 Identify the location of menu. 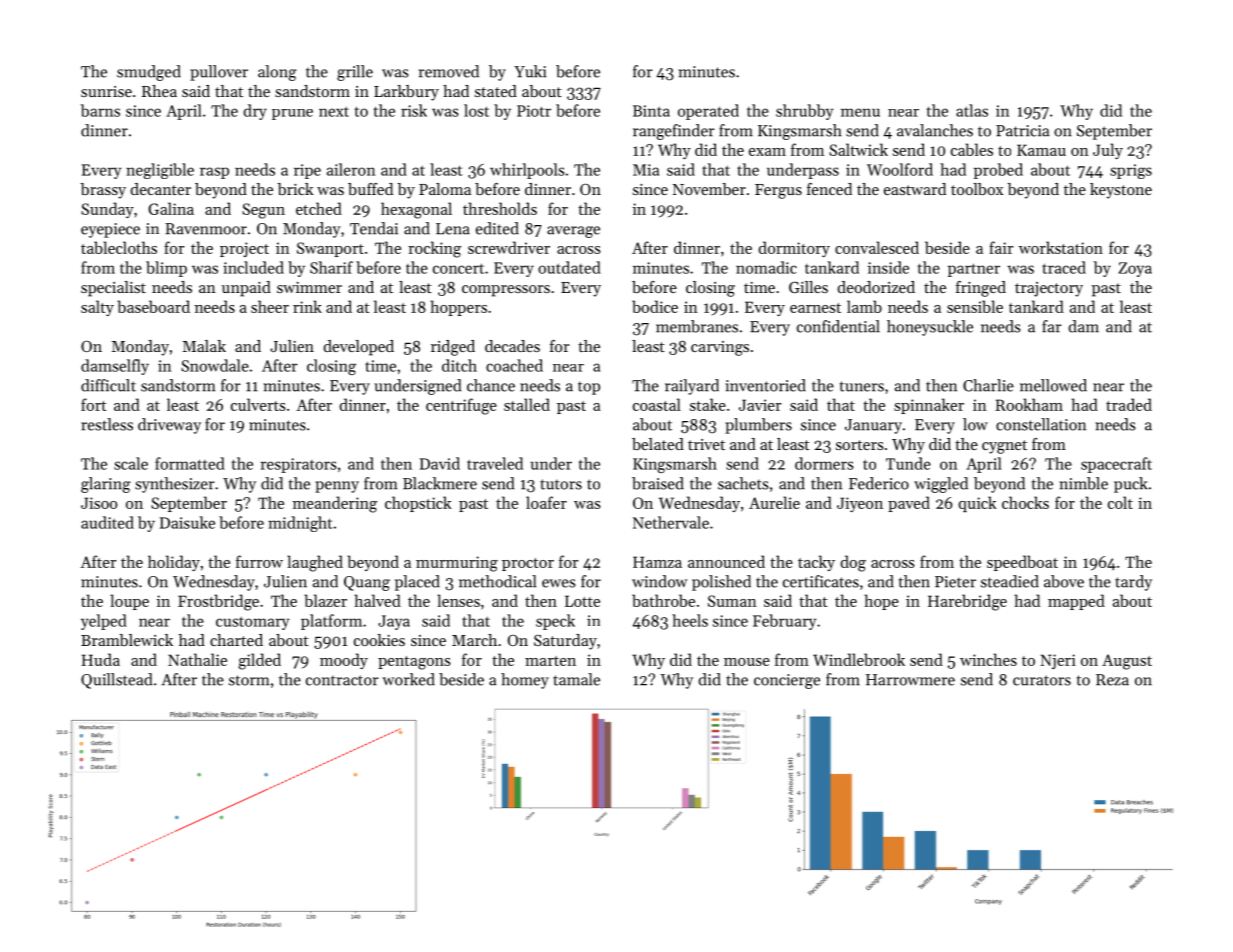
(860, 112).
